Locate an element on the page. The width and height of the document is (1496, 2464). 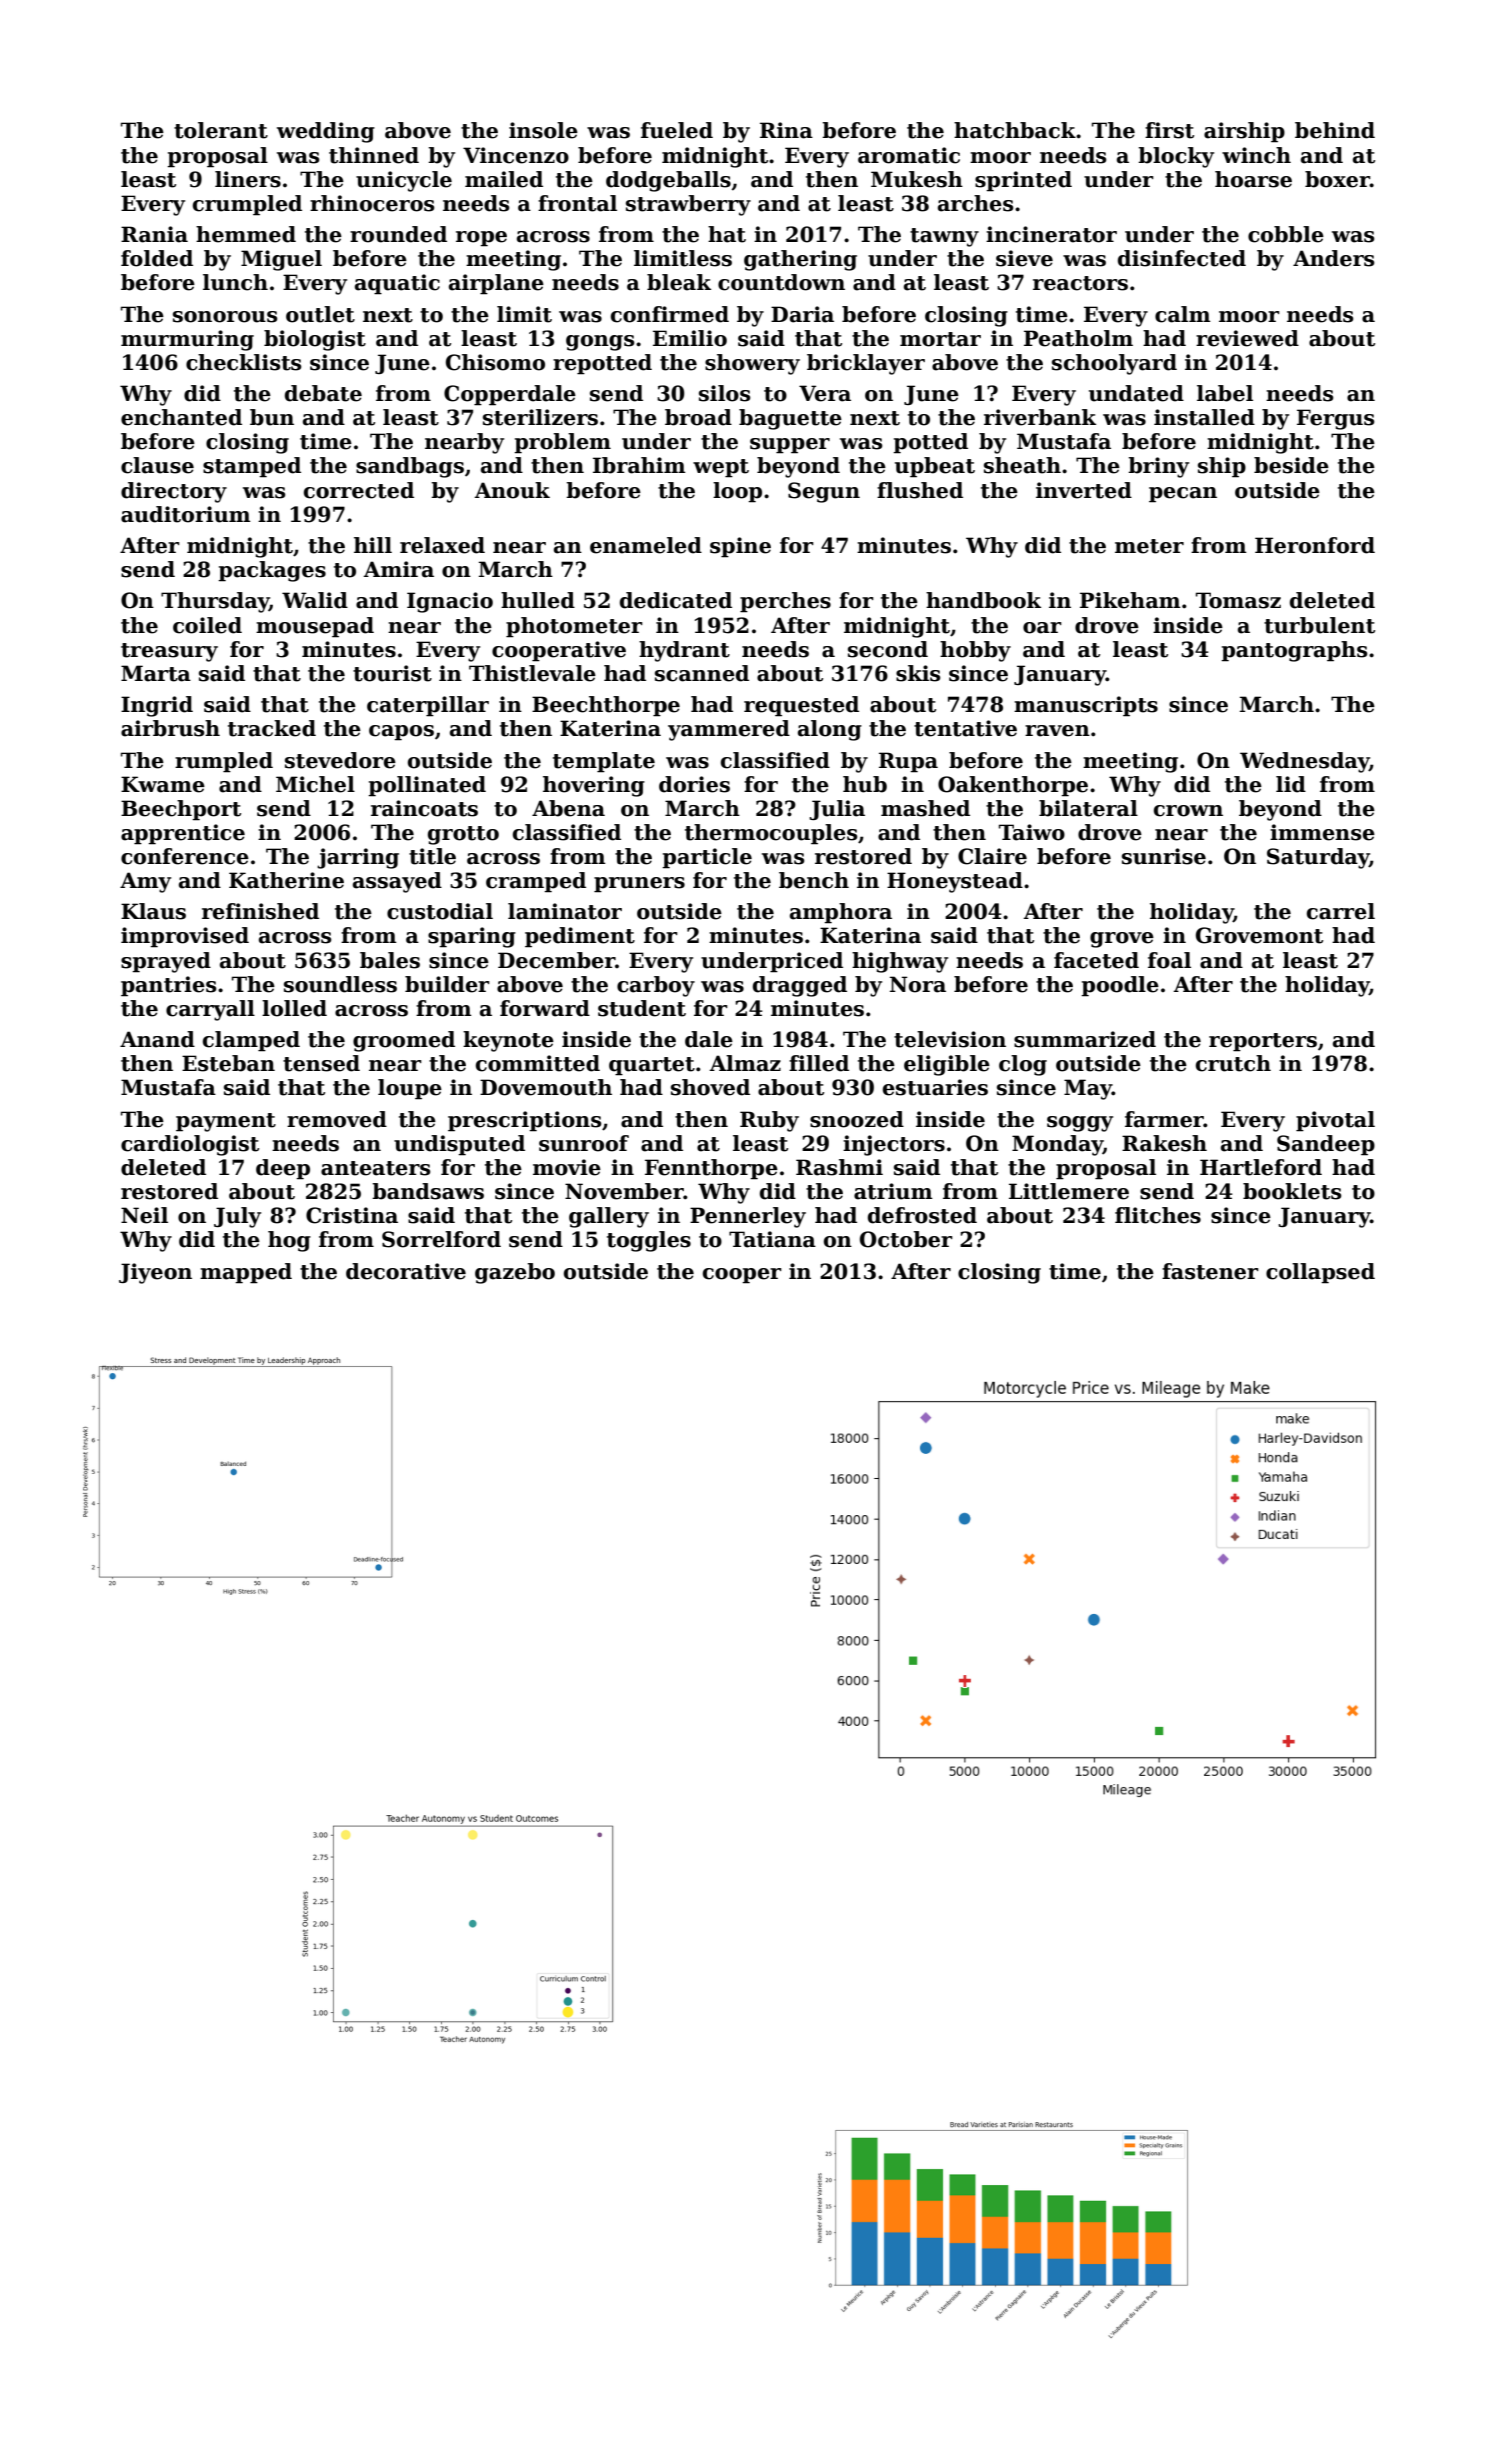
sandbags is located at coordinates (410, 467).
